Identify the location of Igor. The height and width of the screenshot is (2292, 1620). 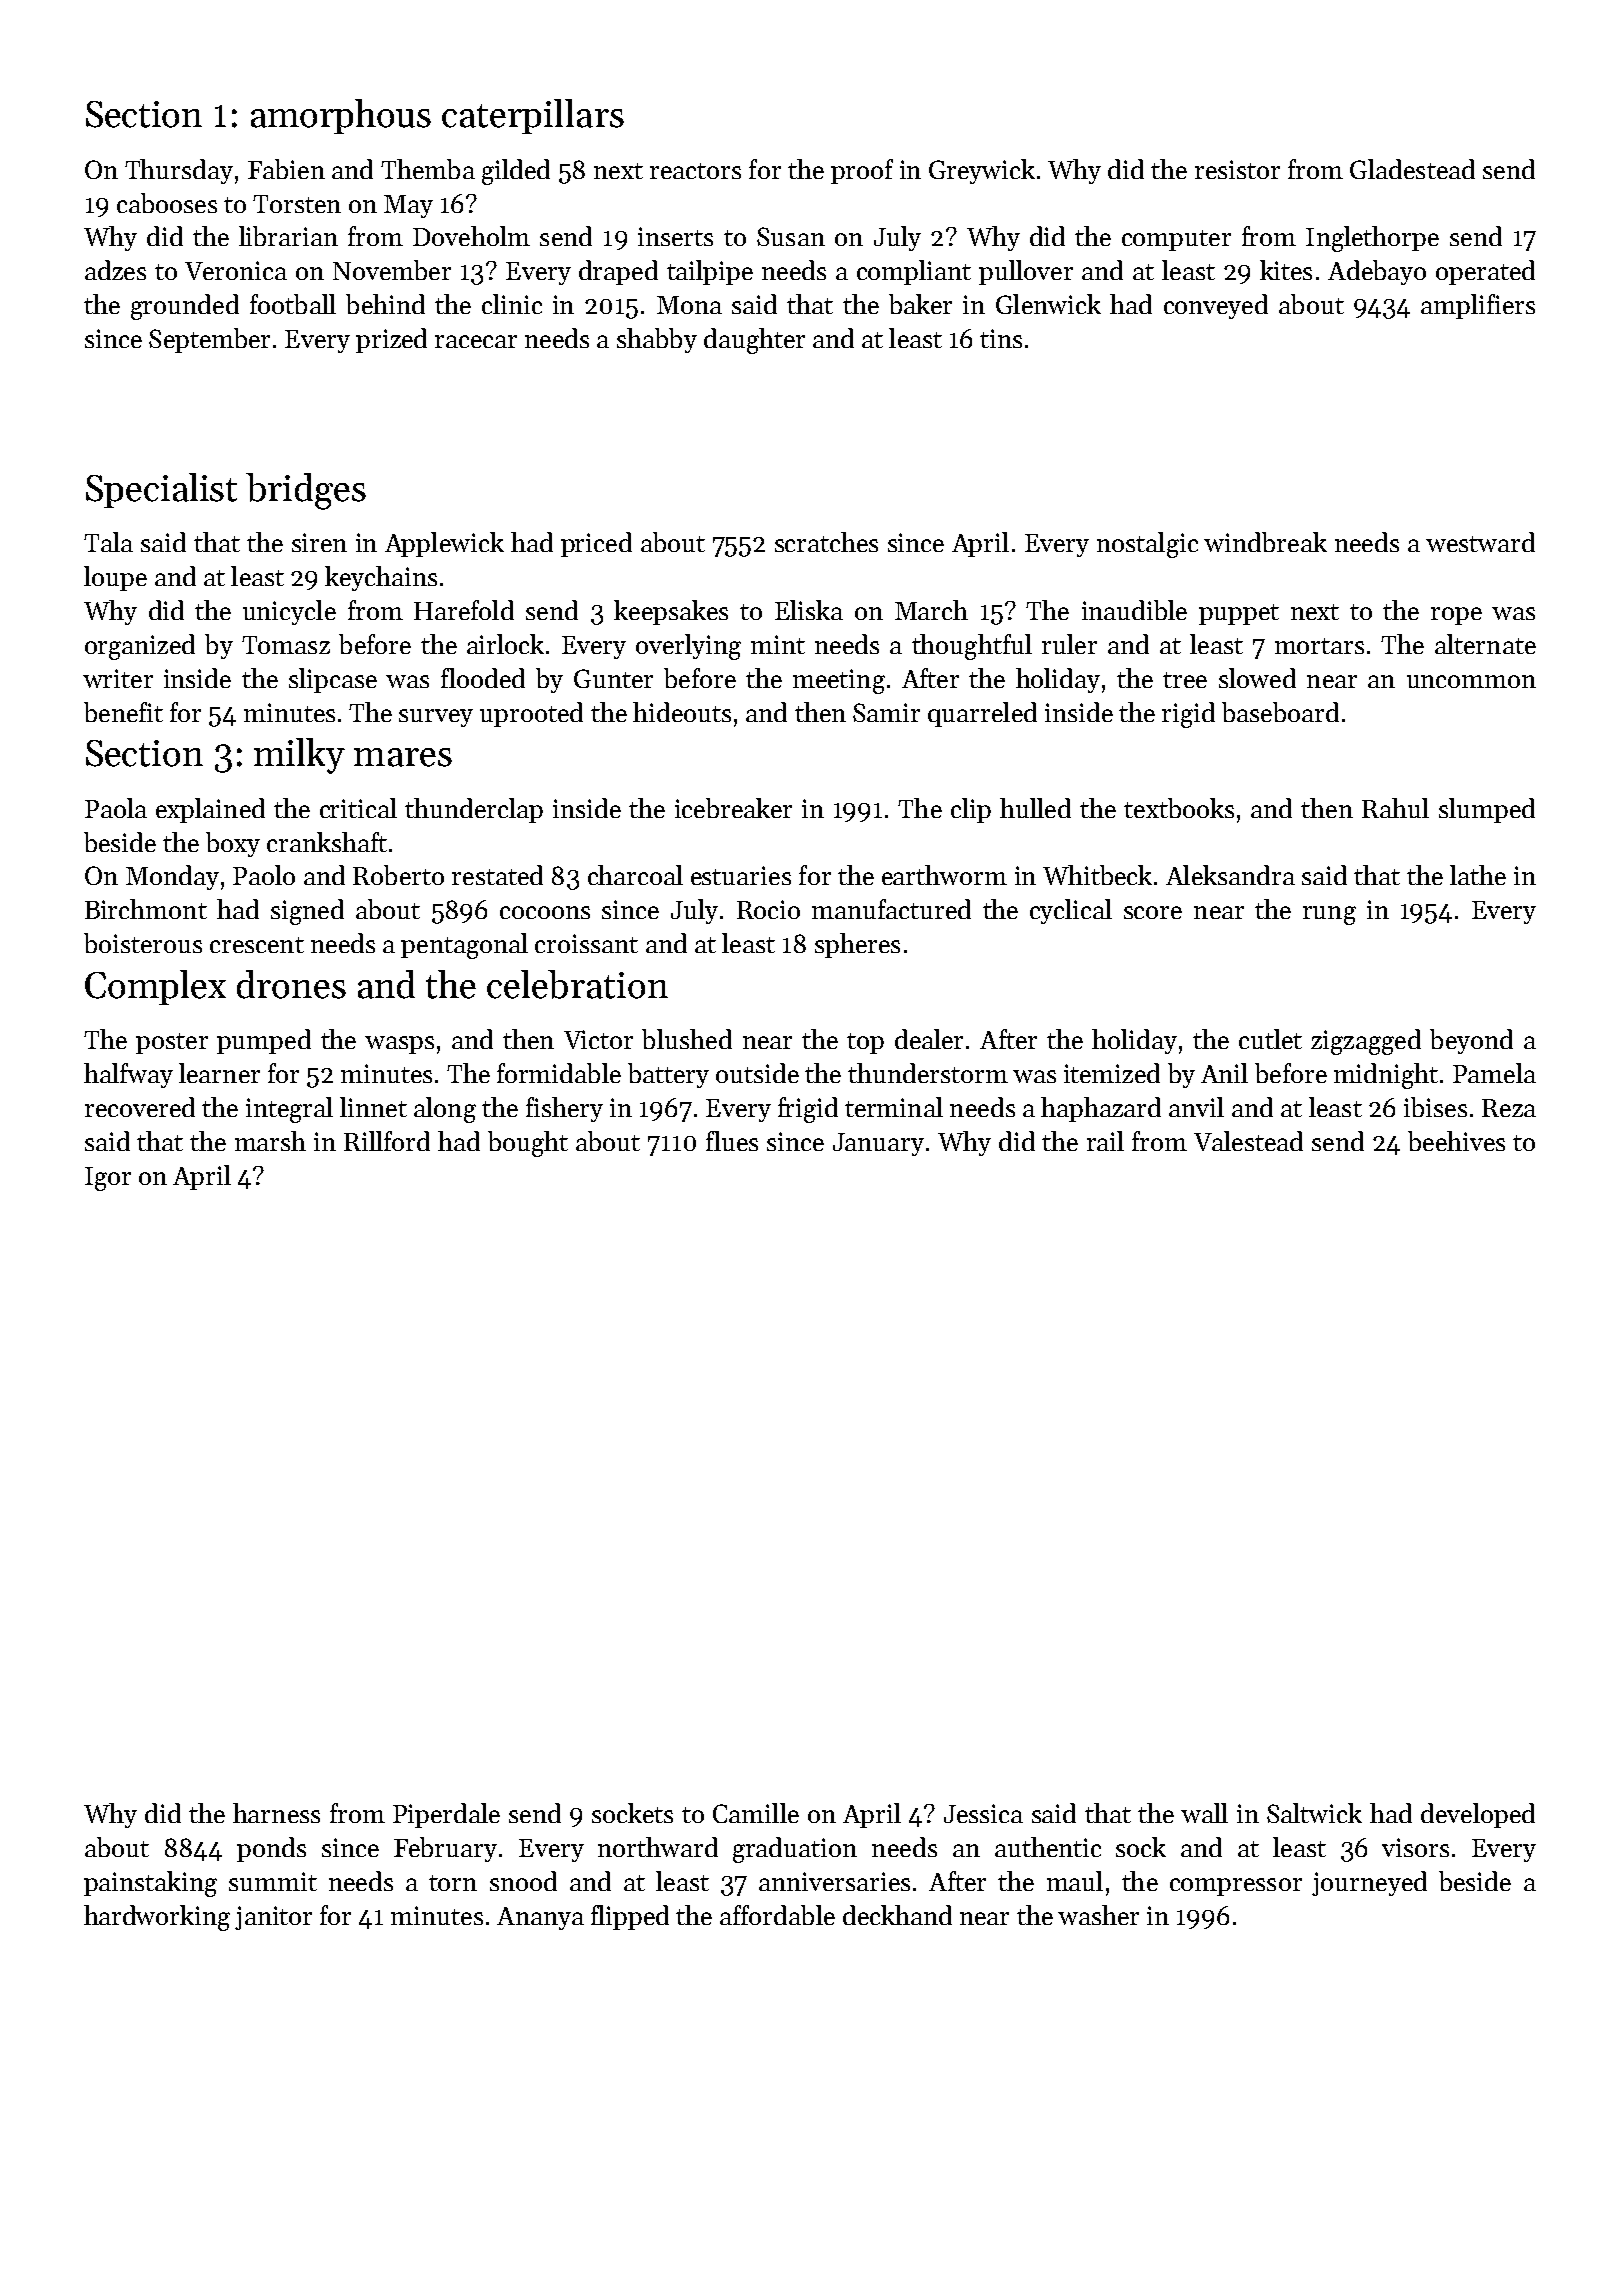
(108, 1179).
